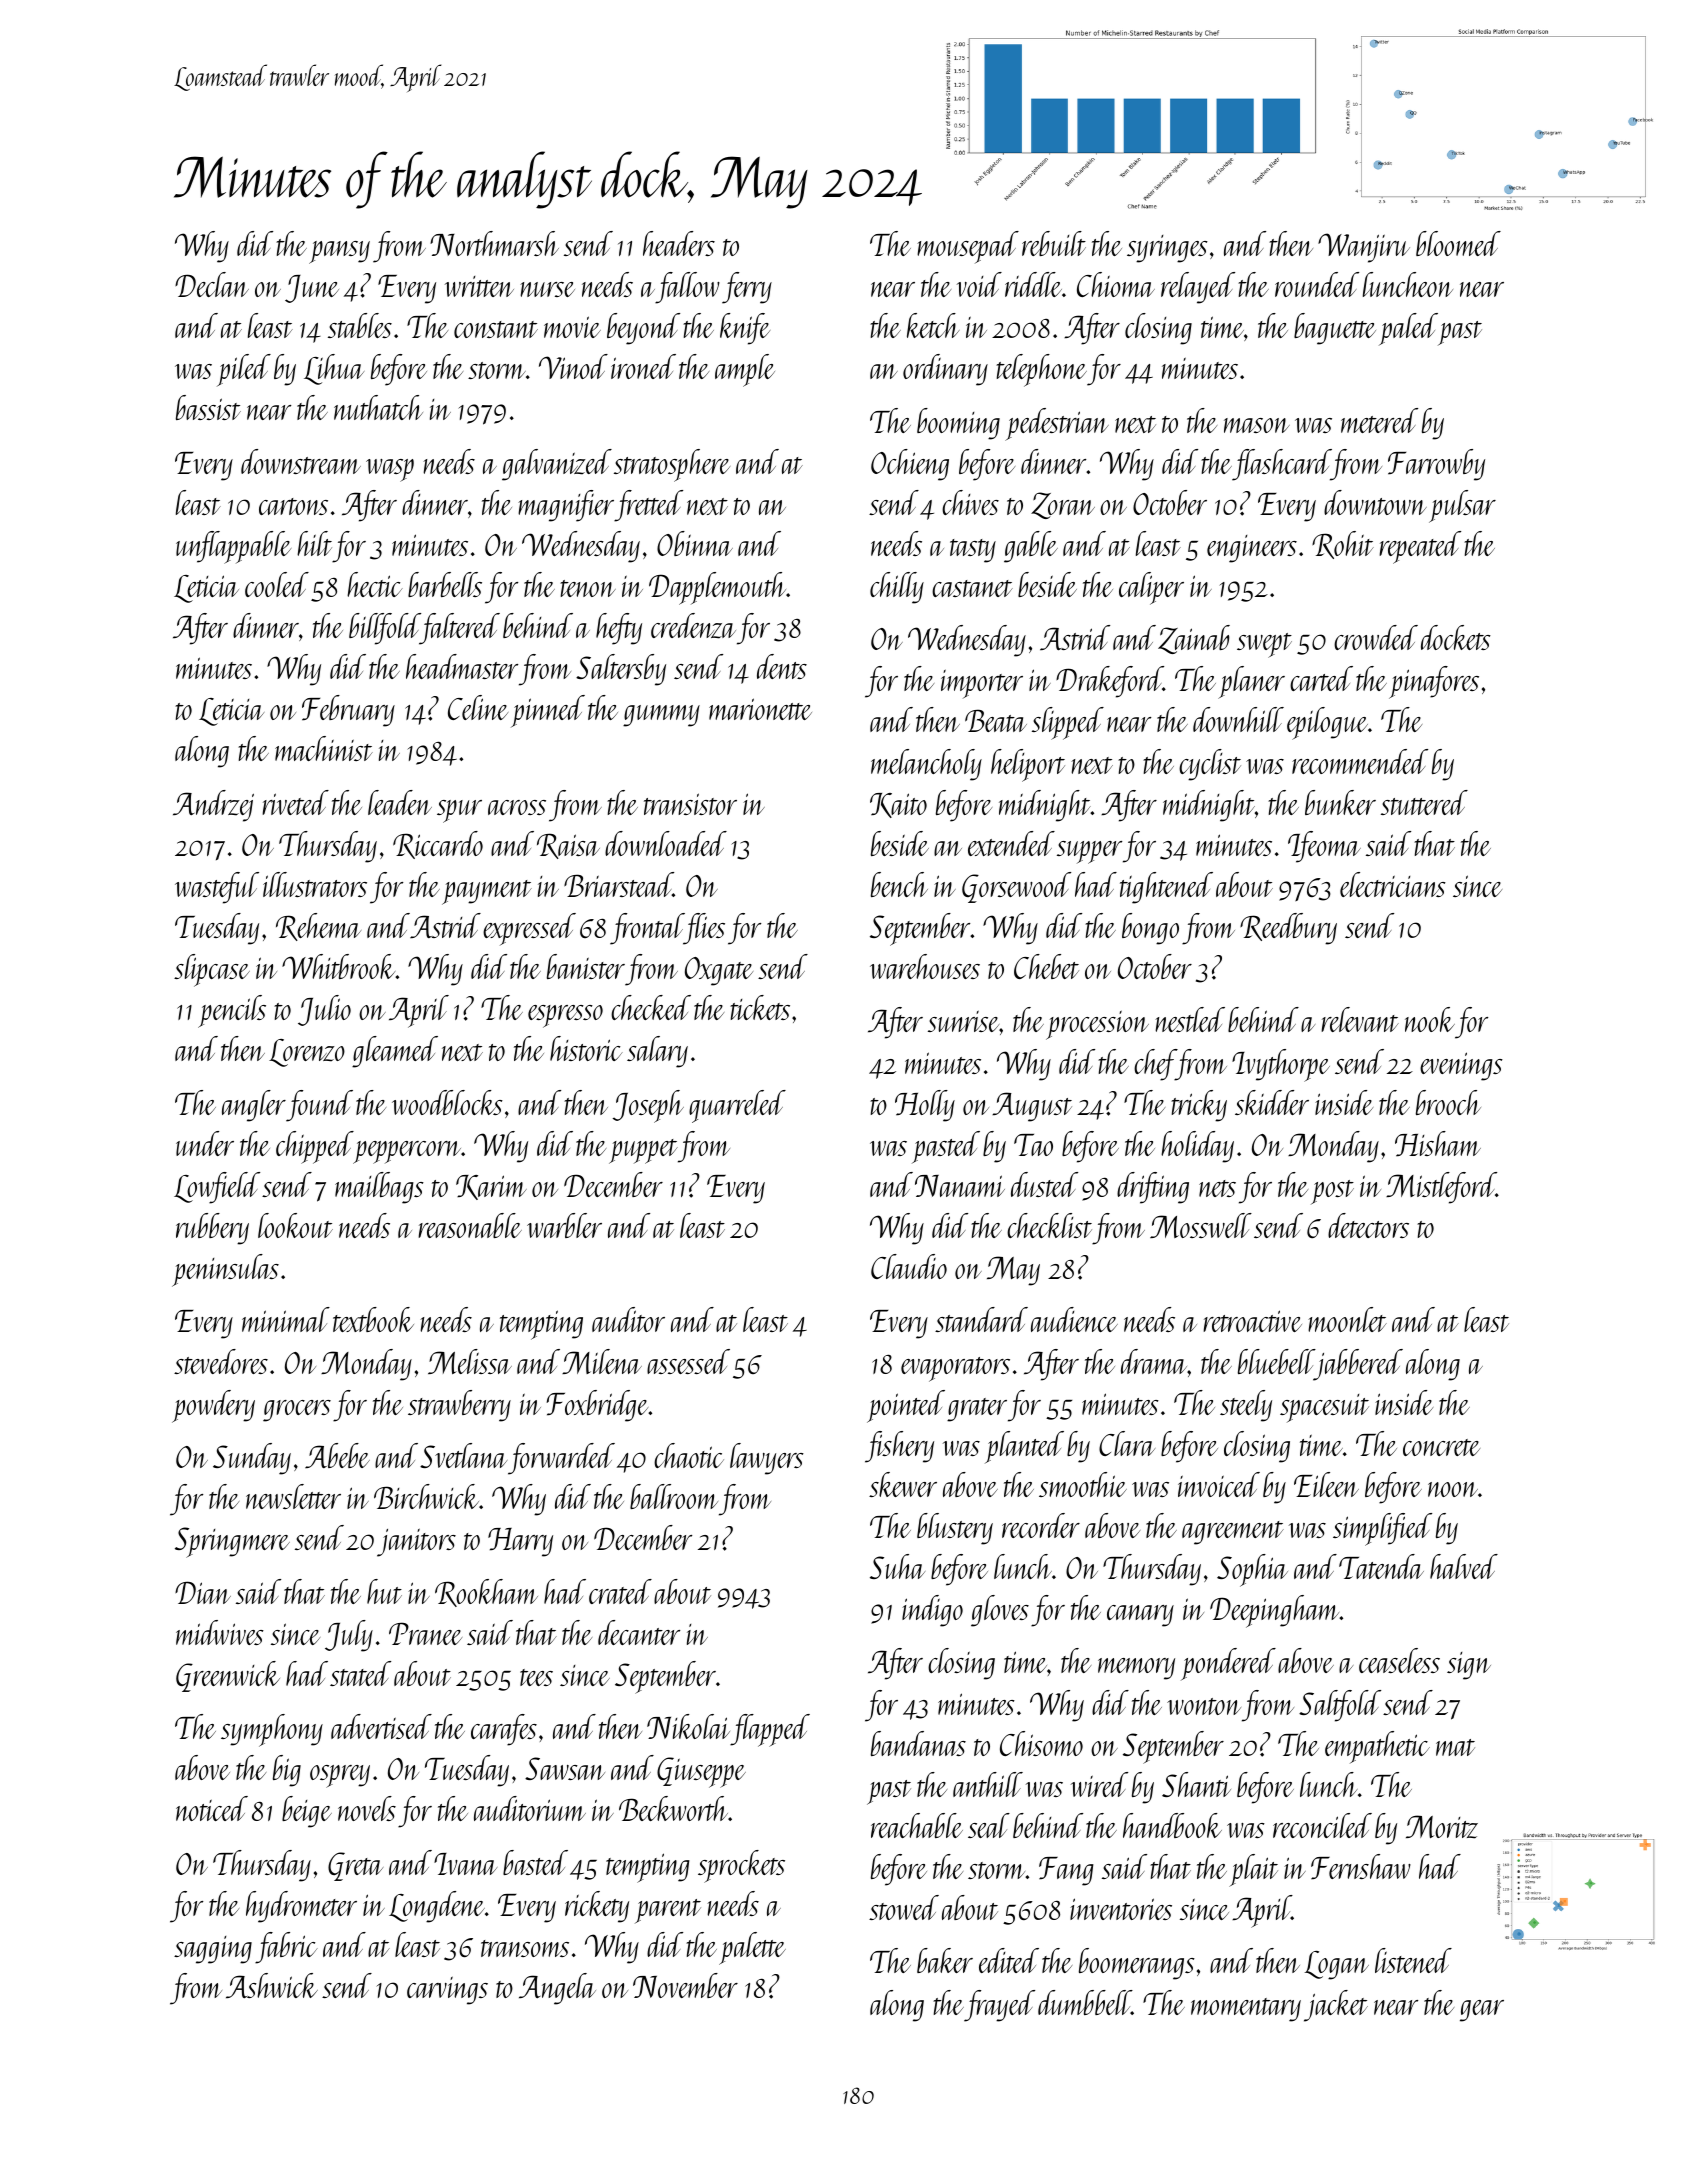 This screenshot has width=1683, height=2178. I want to click on sagging, so click(213, 1950).
